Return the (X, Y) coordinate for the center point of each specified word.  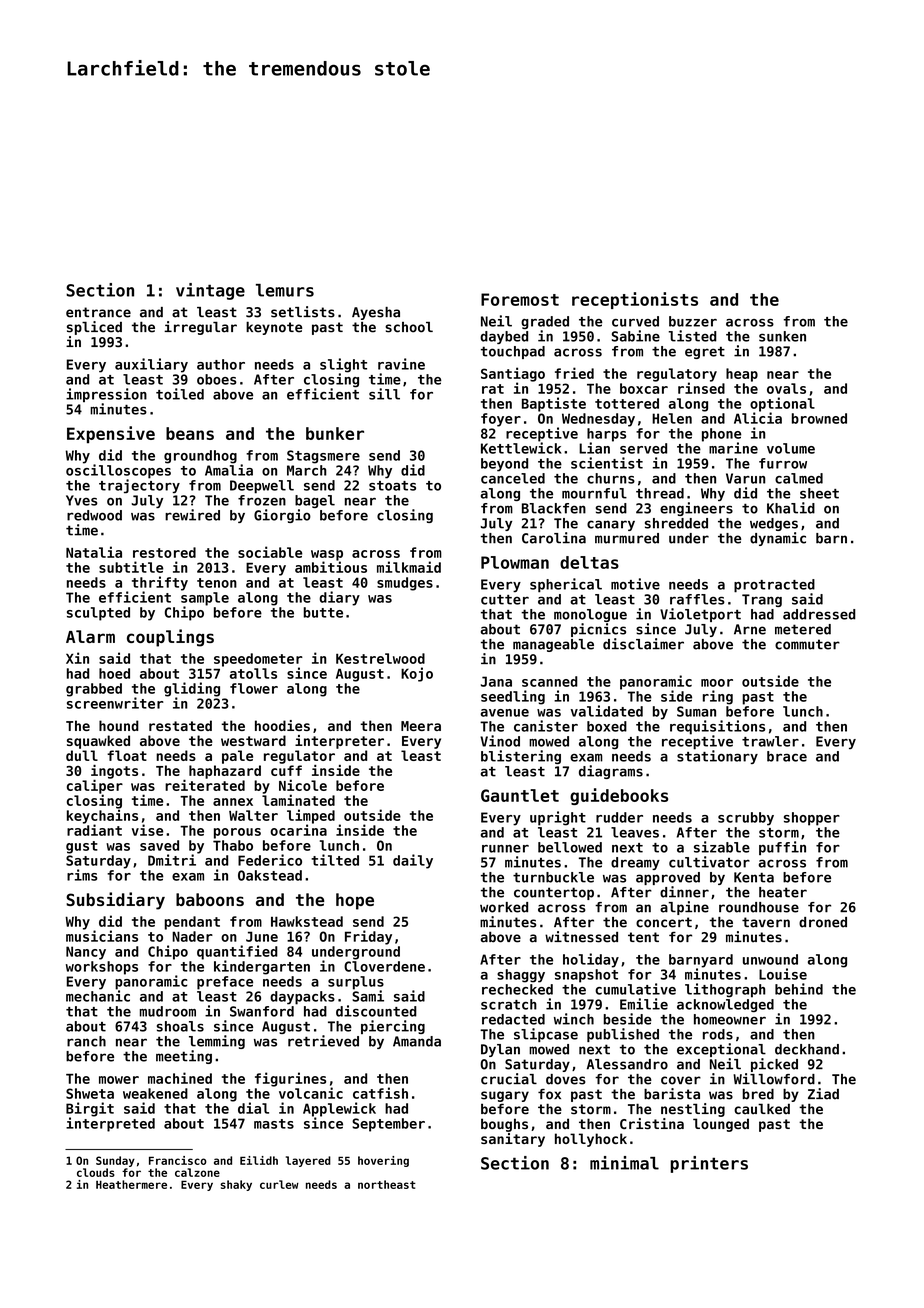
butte (323, 612)
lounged (721, 1125)
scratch (509, 1004)
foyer (501, 420)
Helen (672, 418)
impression (106, 395)
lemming (217, 1042)
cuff (286, 770)
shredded (676, 523)
